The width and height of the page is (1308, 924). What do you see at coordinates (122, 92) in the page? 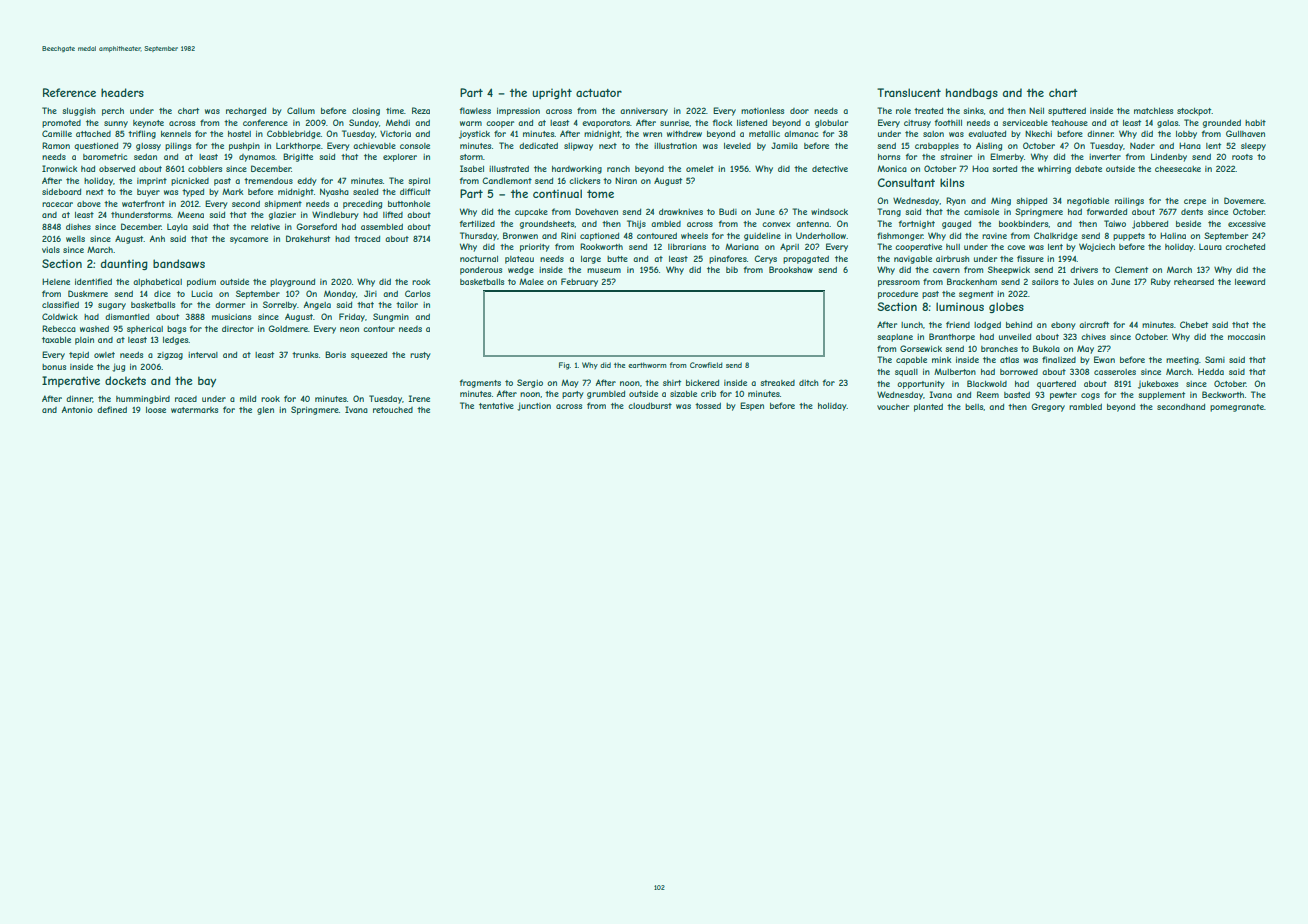
I see `headers` at bounding box center [122, 92].
